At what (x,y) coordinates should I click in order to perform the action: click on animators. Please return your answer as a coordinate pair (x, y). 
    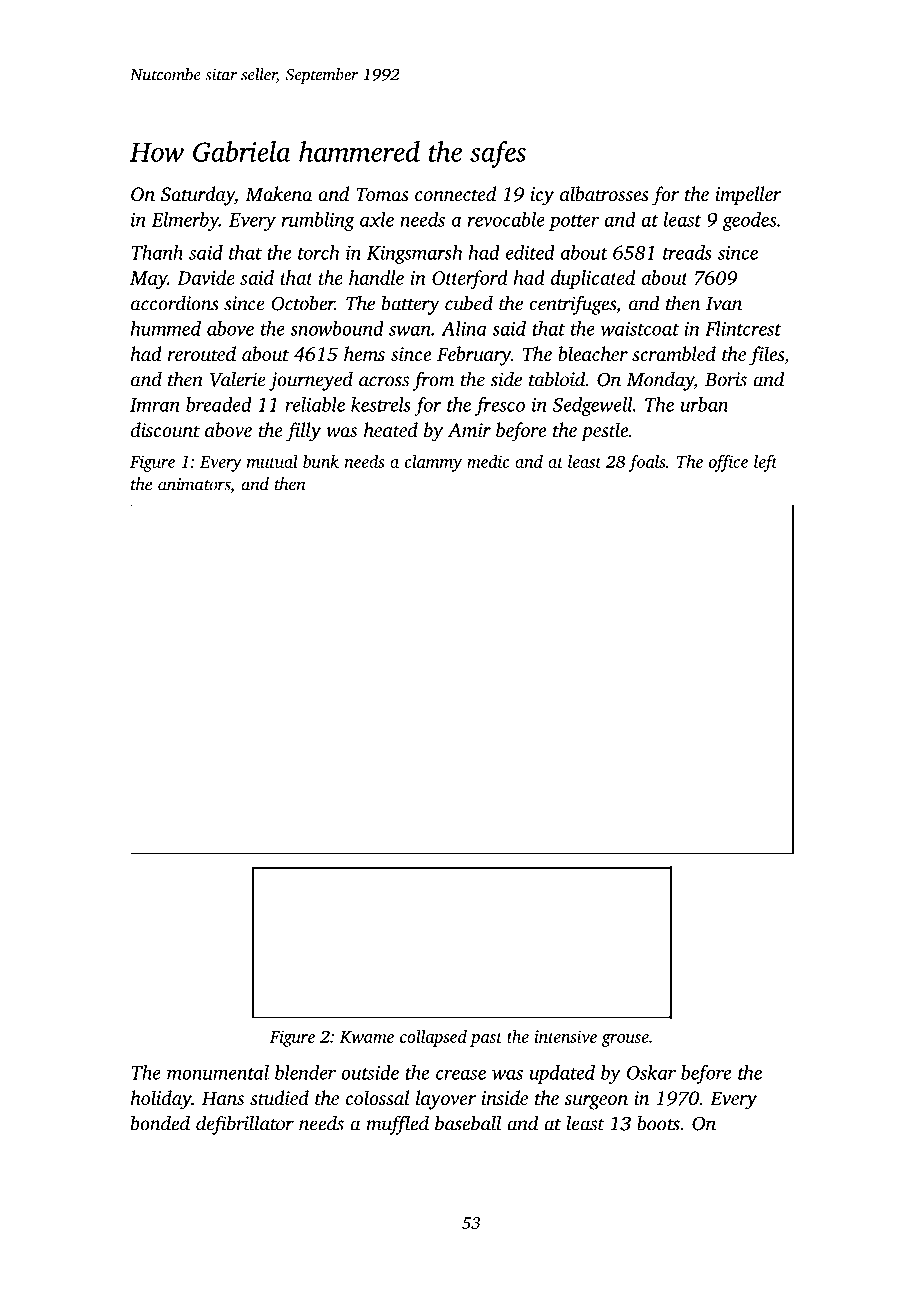
    Looking at the image, I should click on (194, 484).
